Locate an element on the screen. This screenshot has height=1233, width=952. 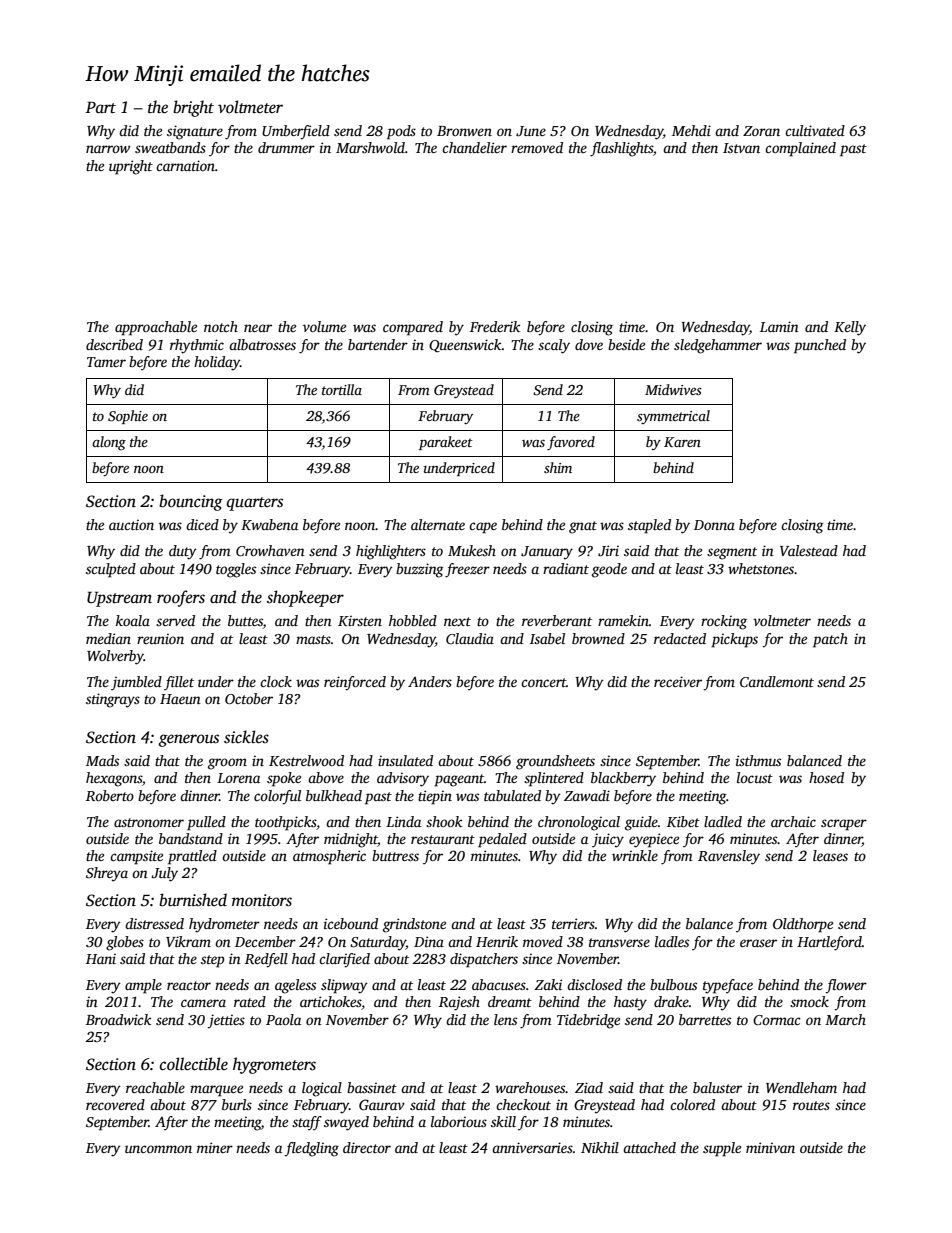
chandelier is located at coordinates (474, 147).
